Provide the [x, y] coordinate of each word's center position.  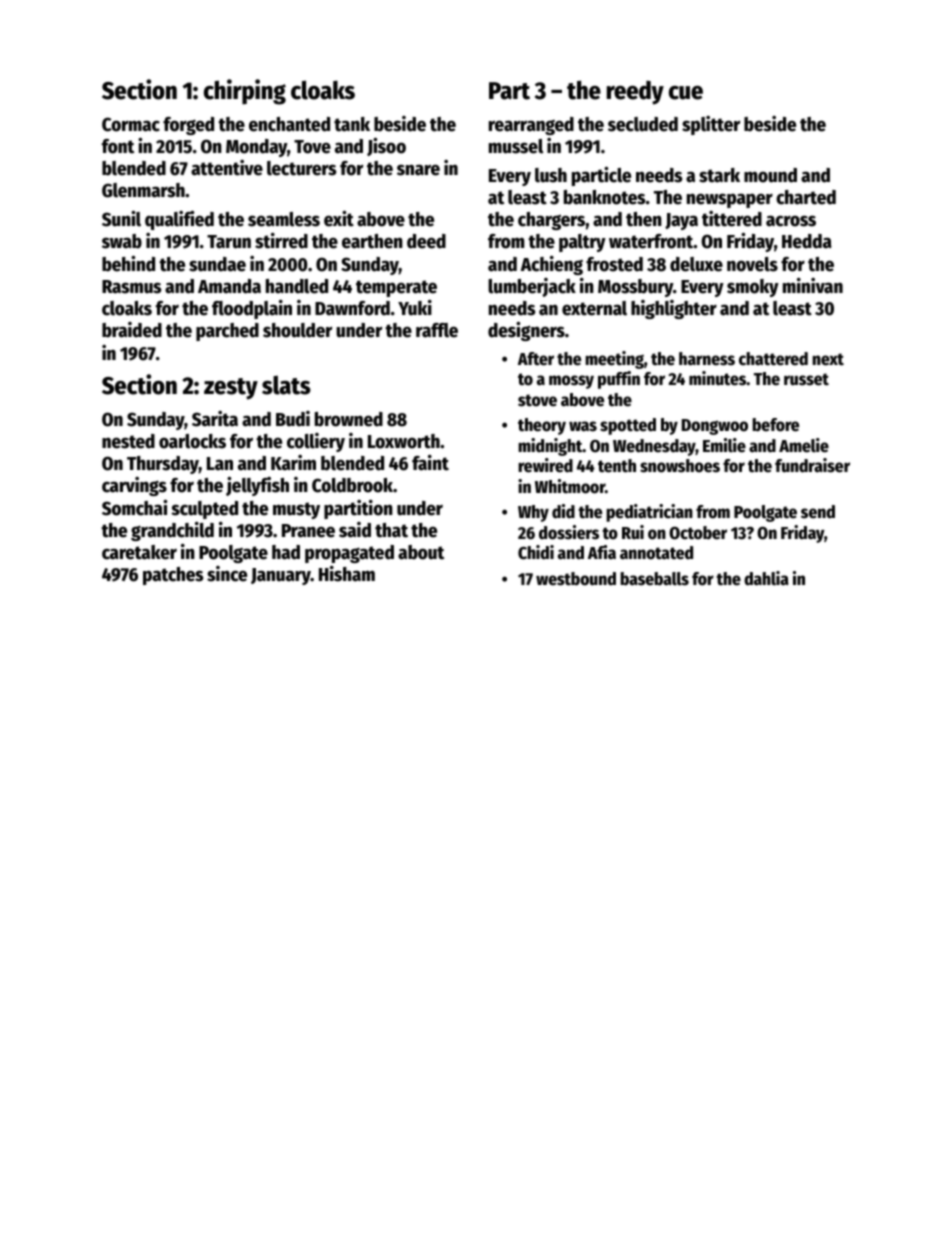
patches [173, 576]
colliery [316, 442]
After [536, 359]
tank [352, 124]
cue [686, 93]
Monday [256, 148]
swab [122, 241]
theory [542, 426]
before [775, 425]
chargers [552, 221]
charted [806, 197]
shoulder [297, 330]
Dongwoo [715, 427]
